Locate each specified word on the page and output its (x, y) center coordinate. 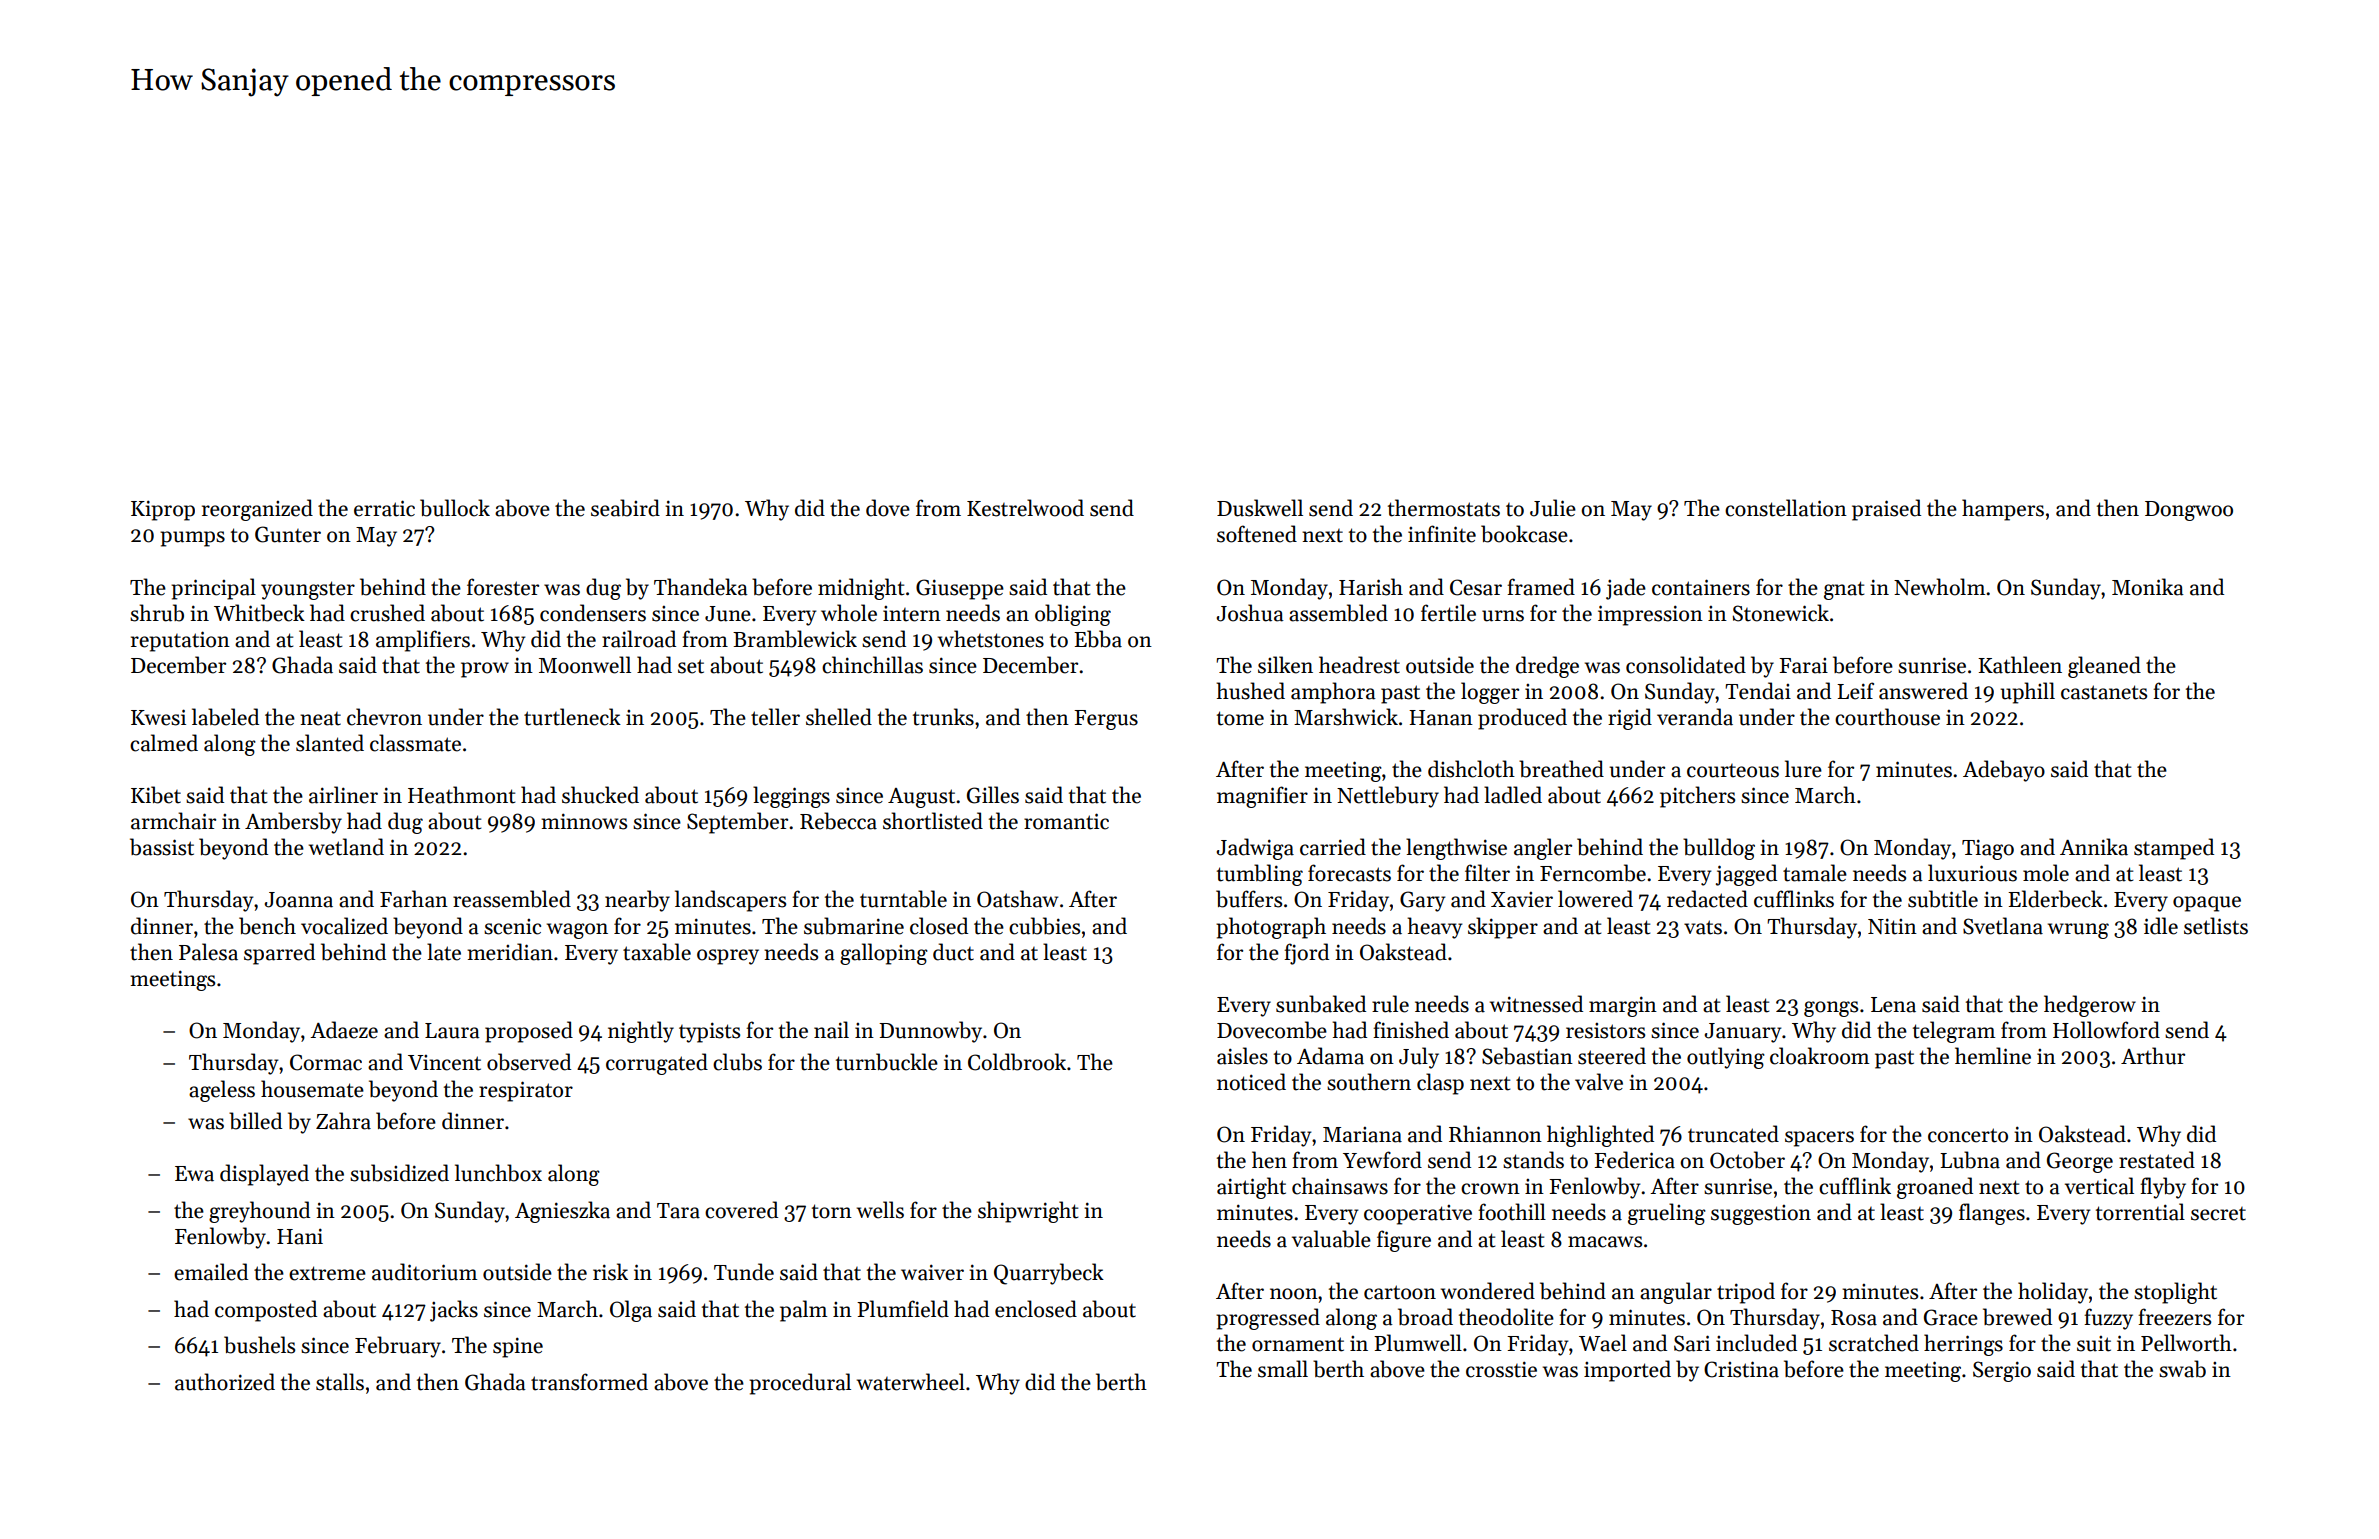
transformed (589, 1382)
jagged (1746, 875)
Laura (452, 1031)
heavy (1435, 928)
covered (741, 1210)
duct (953, 952)
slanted (330, 743)
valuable (1331, 1239)
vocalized (344, 926)
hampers (2003, 510)
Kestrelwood (1025, 508)
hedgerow (2090, 1006)
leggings (791, 797)
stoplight (2175, 1293)
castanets (2104, 692)
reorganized (257, 510)
